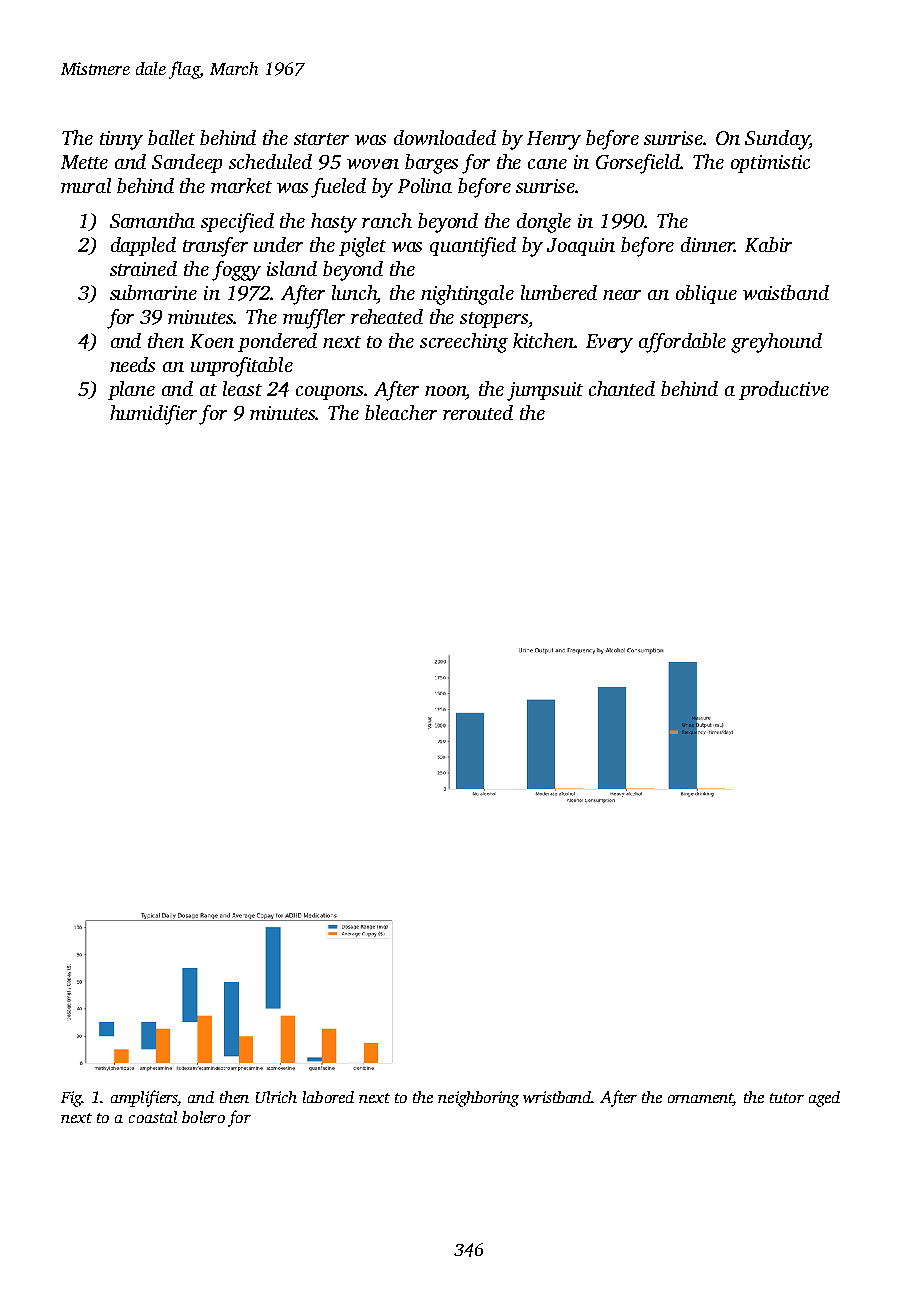 The height and width of the page is (1316, 908). Describe the element at coordinates (622, 388) in the page. I see `chanted` at that location.
